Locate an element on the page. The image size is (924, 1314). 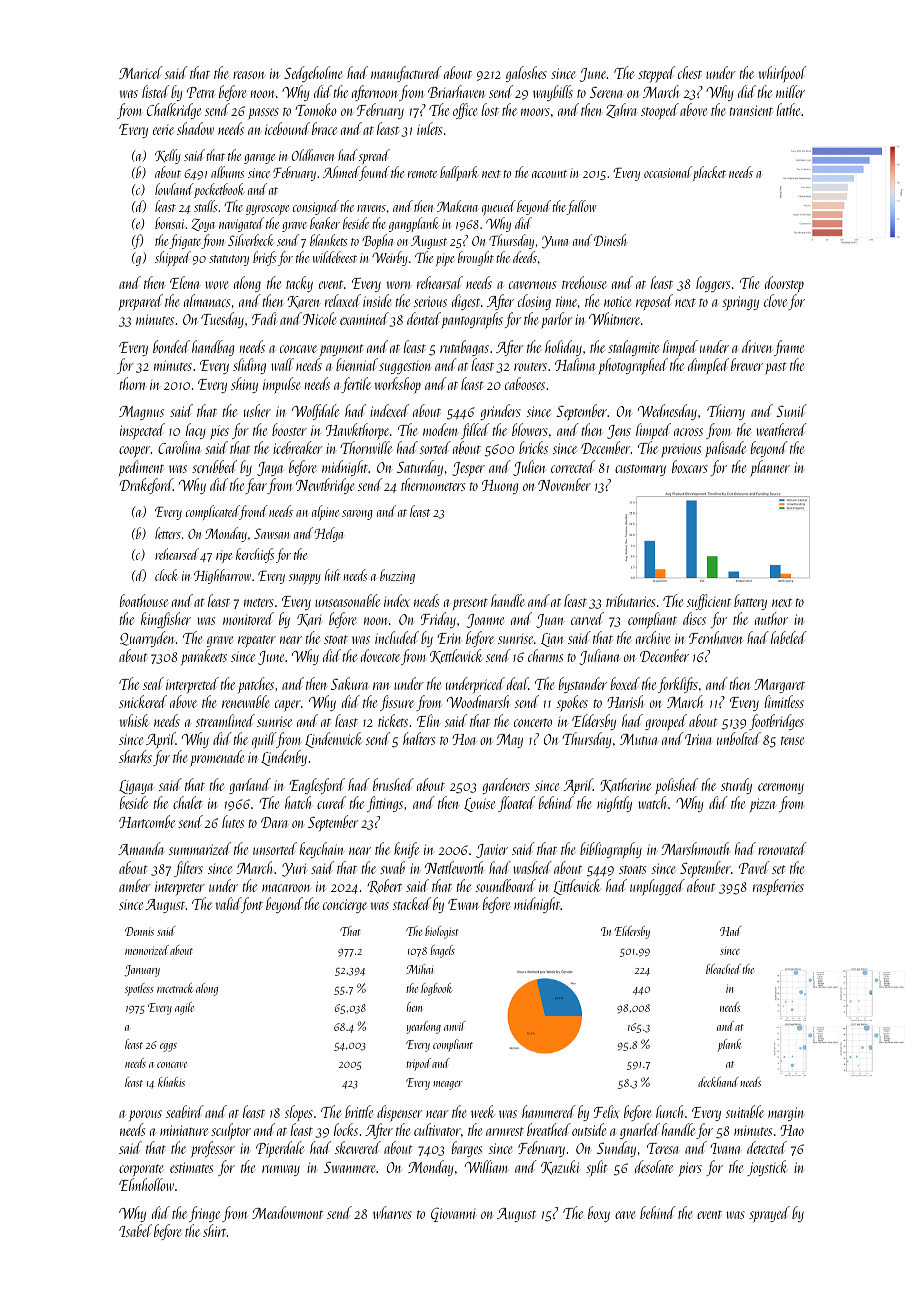
wharves is located at coordinates (392, 1212).
